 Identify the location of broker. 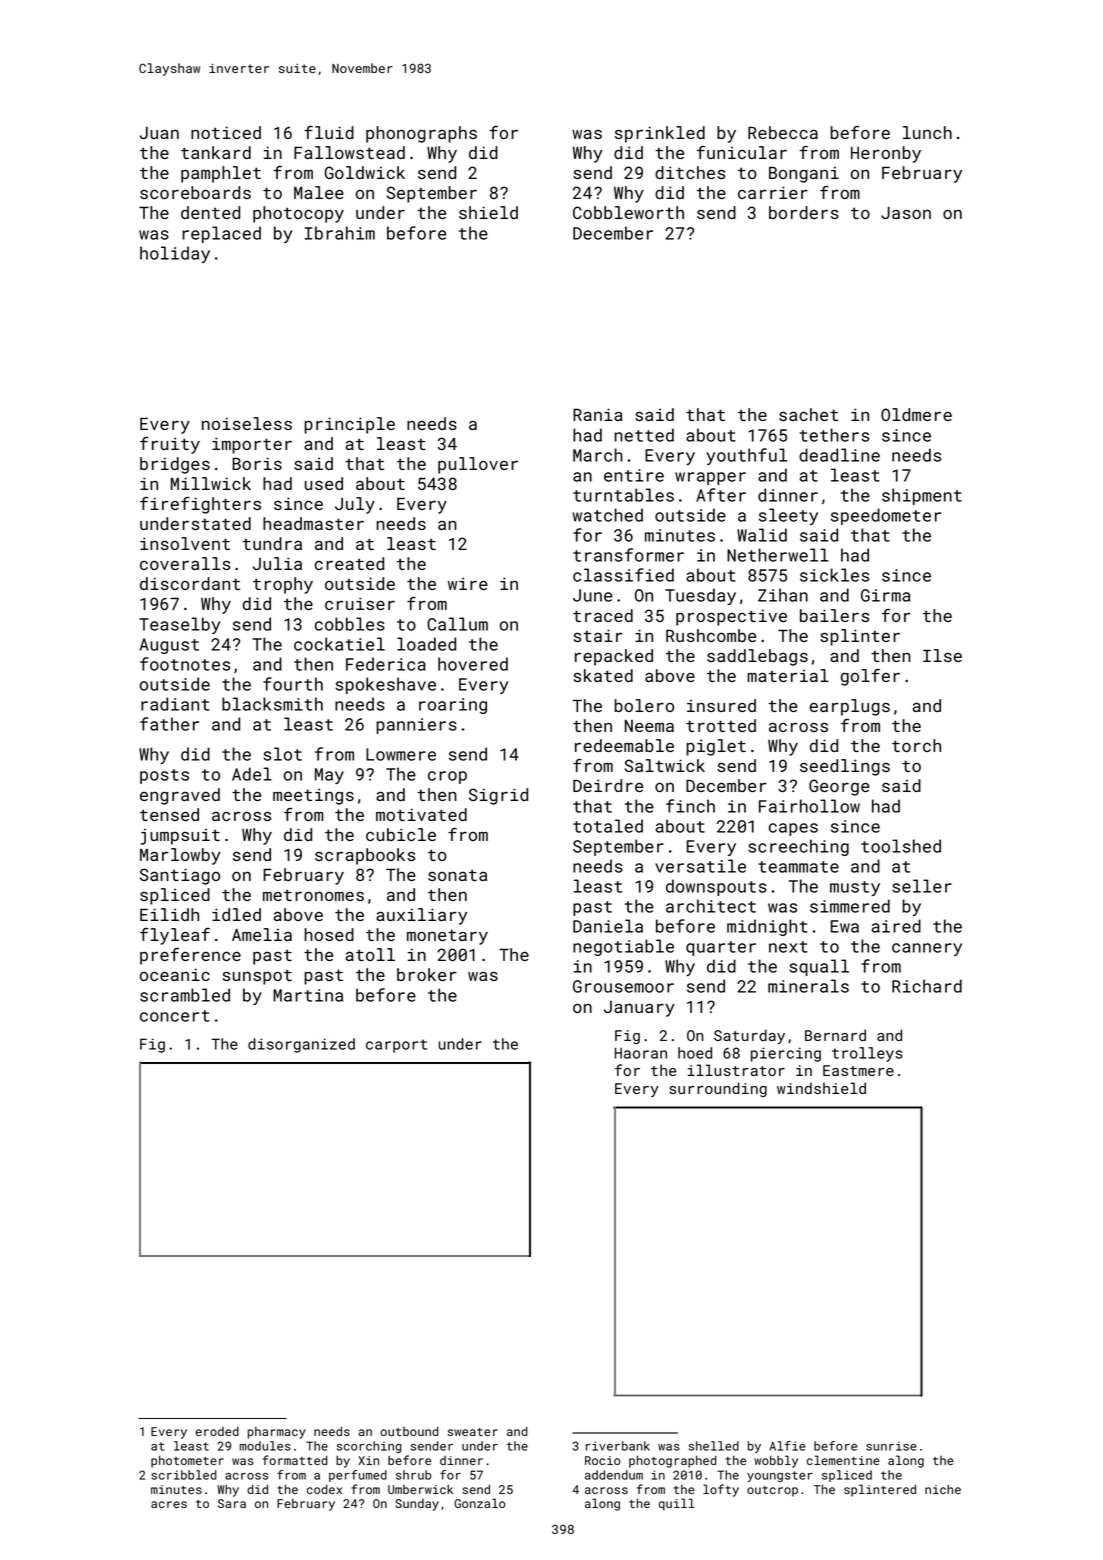
(427, 974).
